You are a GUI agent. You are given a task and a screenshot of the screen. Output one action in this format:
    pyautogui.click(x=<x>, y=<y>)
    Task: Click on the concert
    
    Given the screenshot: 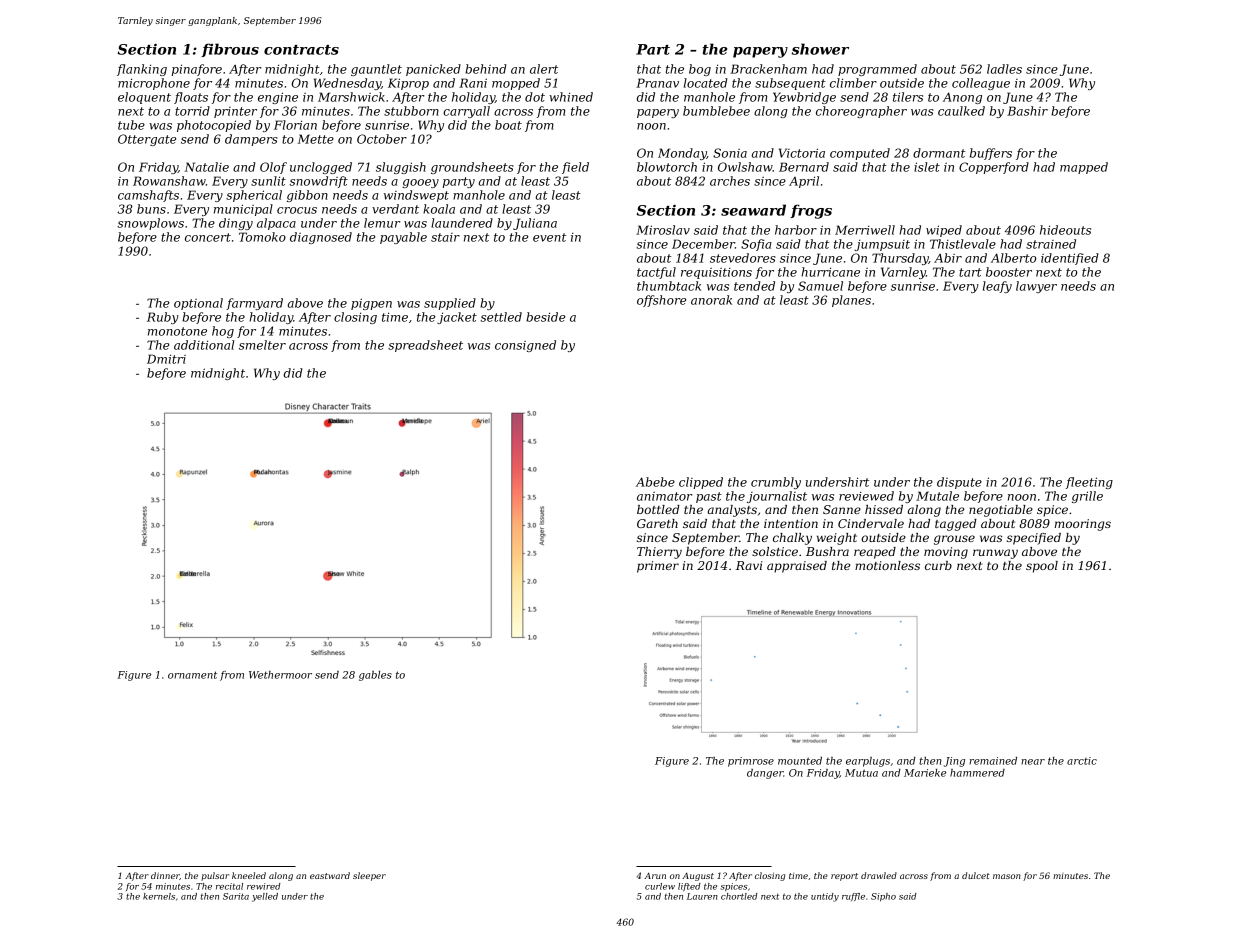 What is the action you would take?
    pyautogui.click(x=208, y=237)
